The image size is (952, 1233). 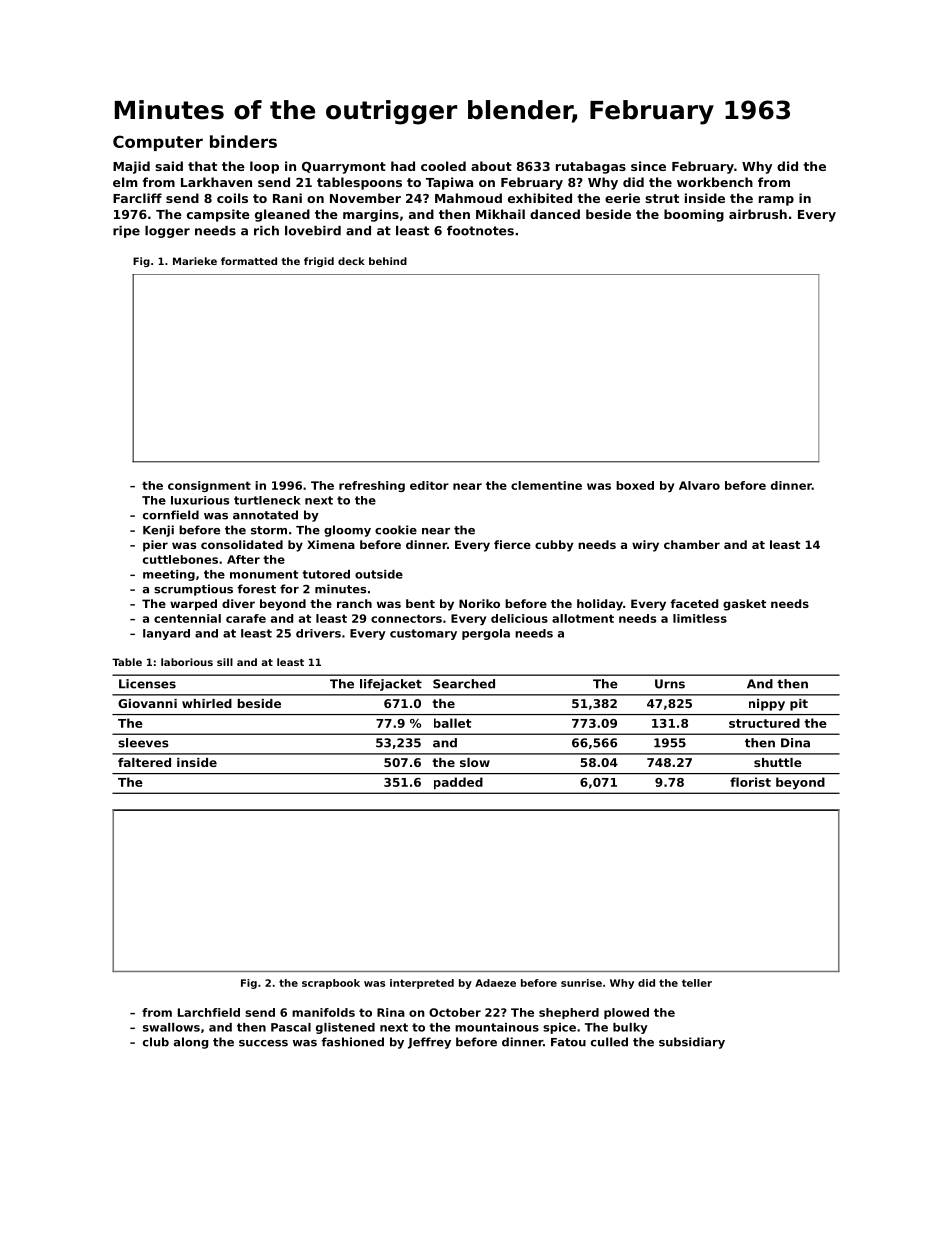 What do you see at coordinates (699, 485) in the document?
I see `Alvaro` at bounding box center [699, 485].
